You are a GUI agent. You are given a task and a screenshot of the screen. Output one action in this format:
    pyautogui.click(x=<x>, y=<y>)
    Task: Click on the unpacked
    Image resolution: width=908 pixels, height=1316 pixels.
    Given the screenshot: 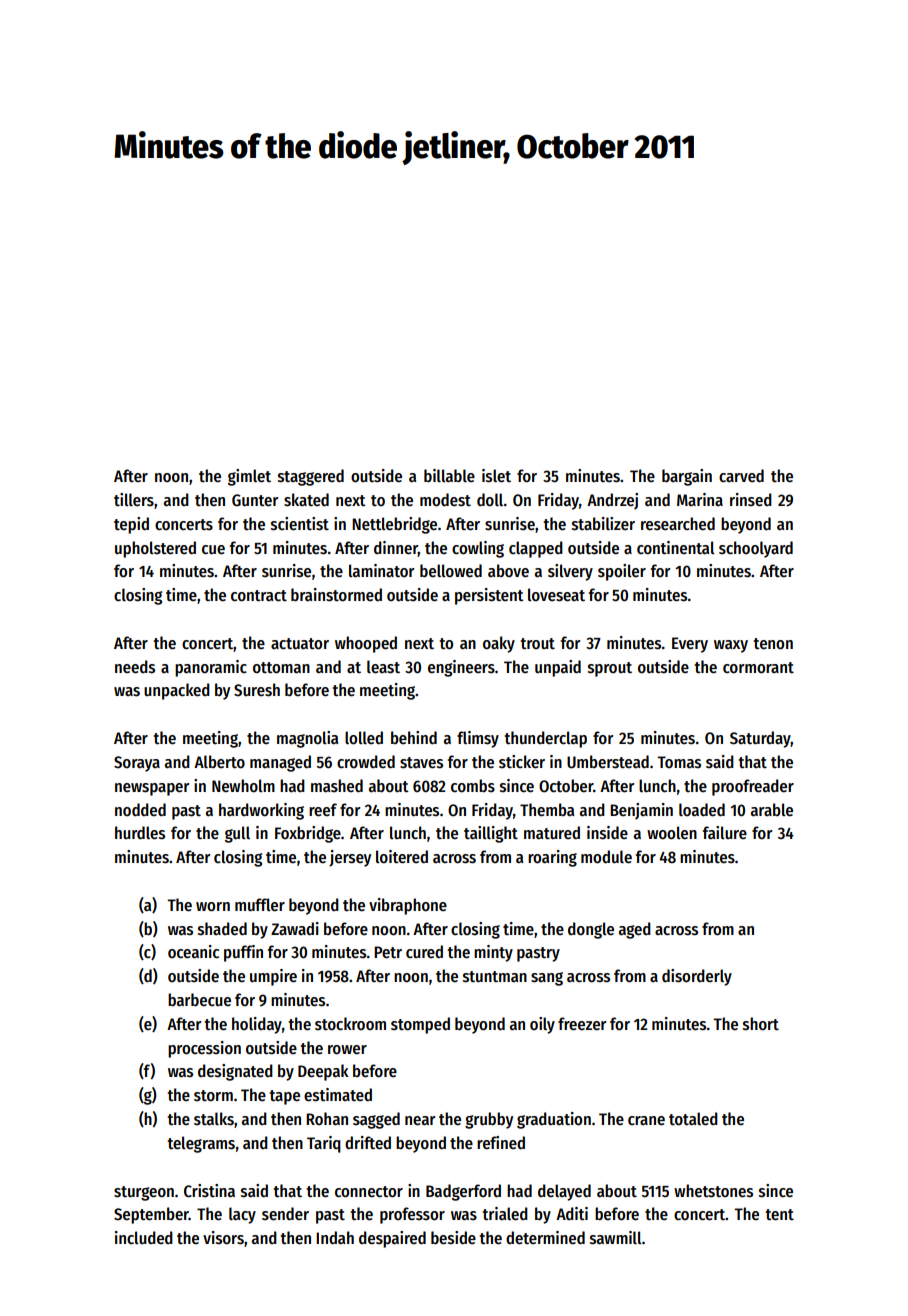 What is the action you would take?
    pyautogui.click(x=177, y=691)
